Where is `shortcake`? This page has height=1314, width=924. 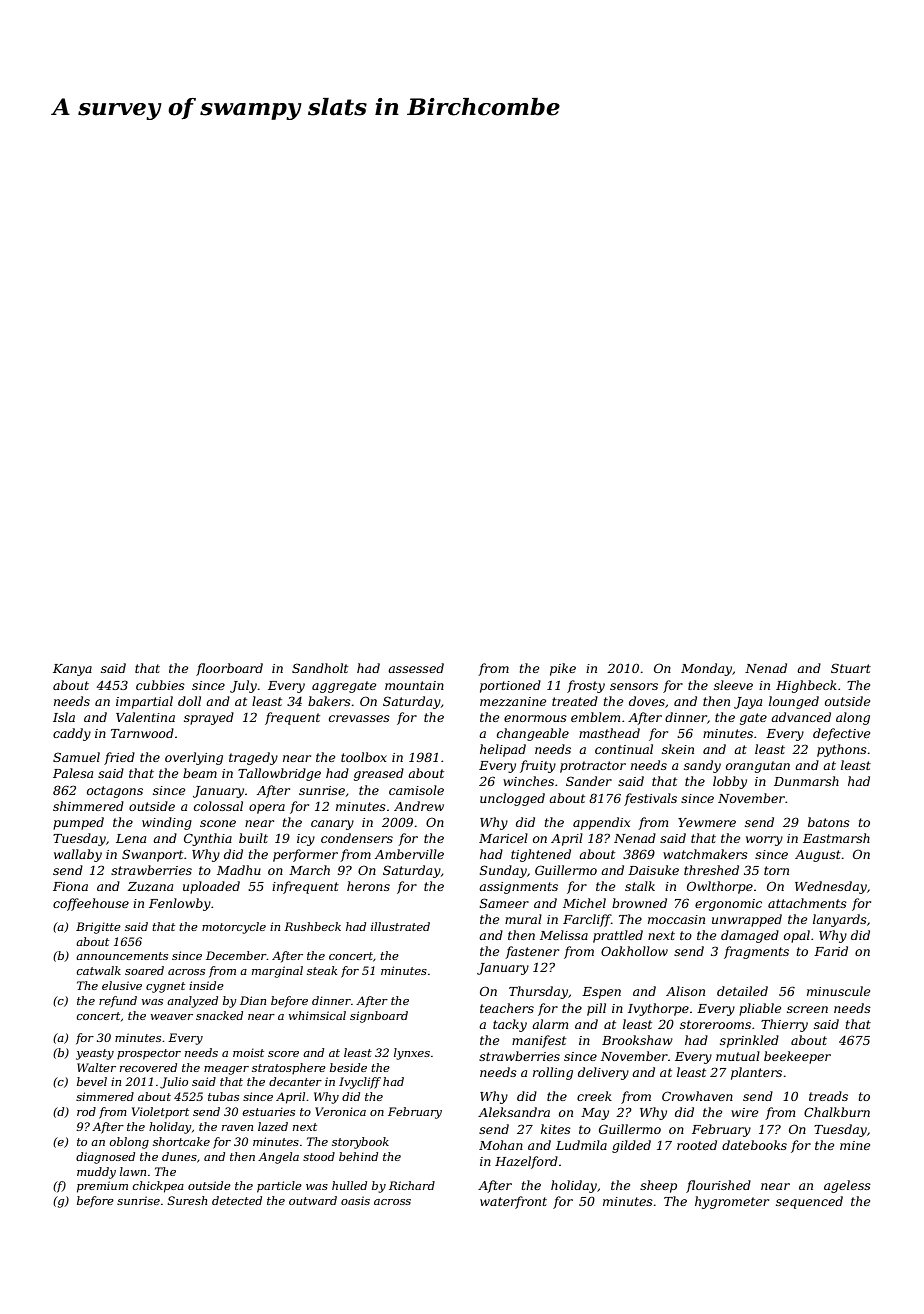
shortcake is located at coordinates (181, 1141).
